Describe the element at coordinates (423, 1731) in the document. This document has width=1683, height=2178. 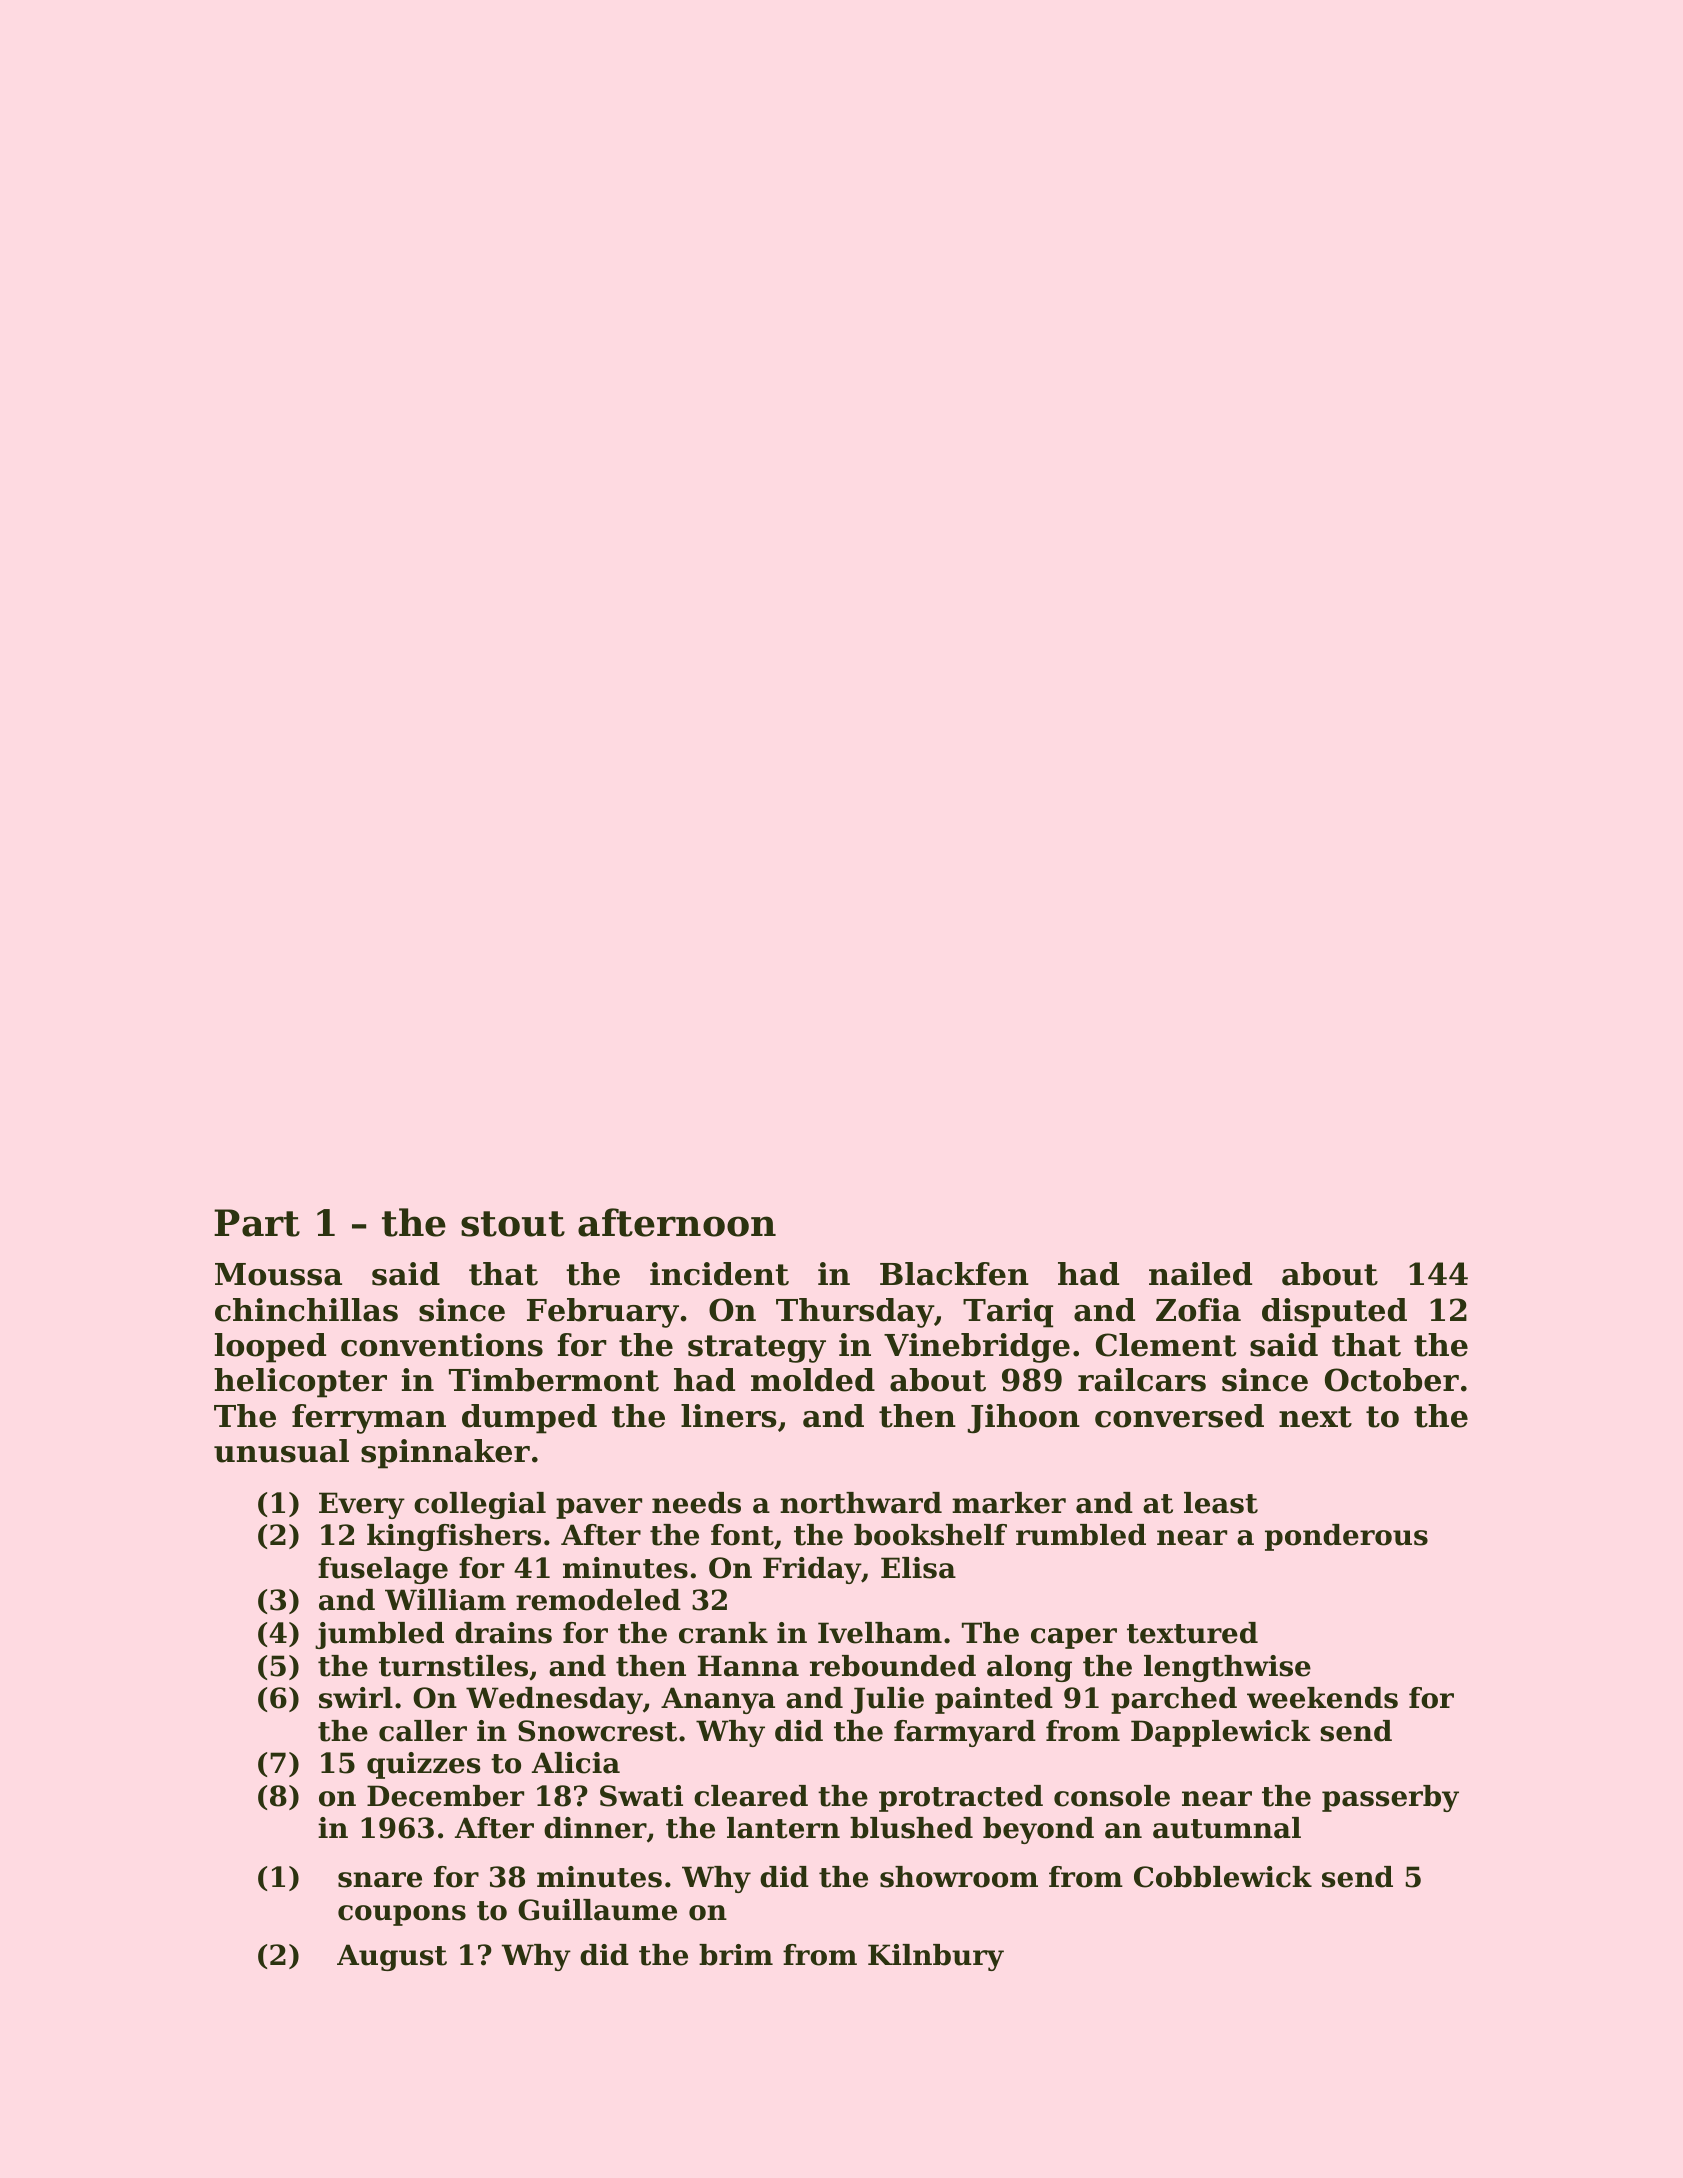
I see `caller` at that location.
